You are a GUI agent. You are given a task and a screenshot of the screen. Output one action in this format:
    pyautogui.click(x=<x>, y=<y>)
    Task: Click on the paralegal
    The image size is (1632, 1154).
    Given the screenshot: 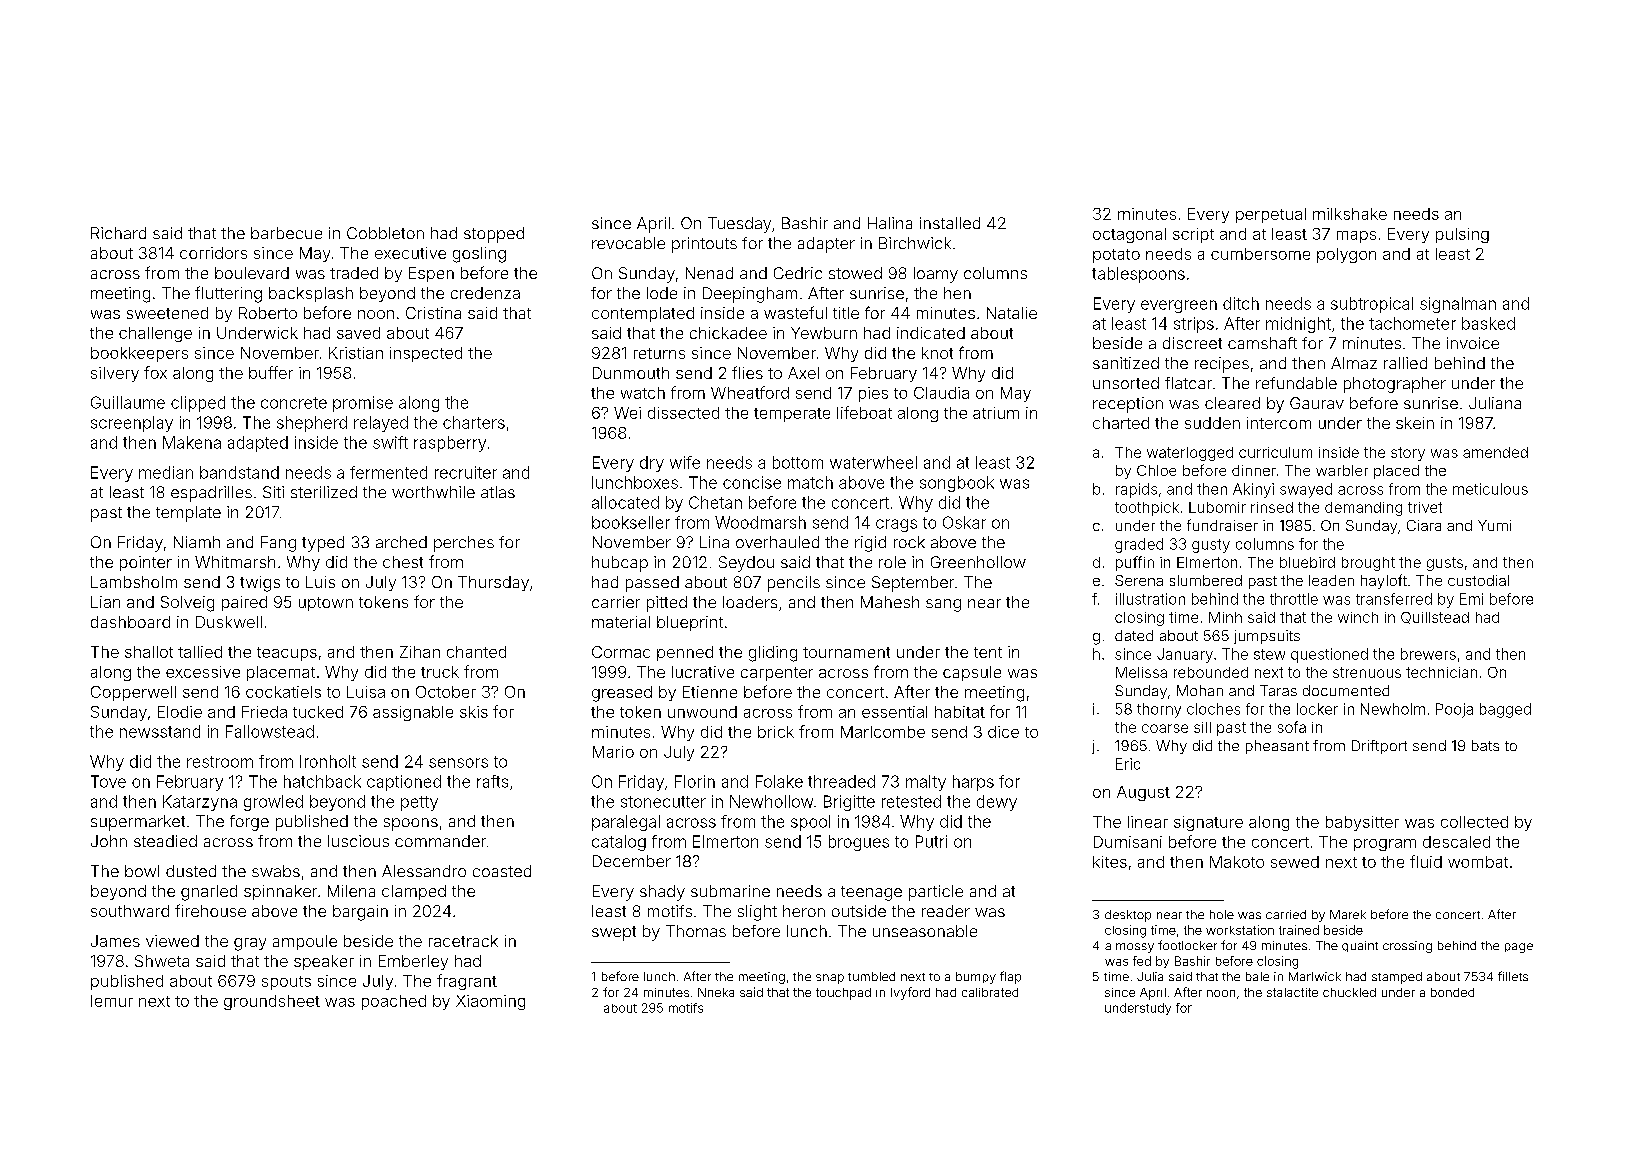 What is the action you would take?
    pyautogui.click(x=626, y=823)
